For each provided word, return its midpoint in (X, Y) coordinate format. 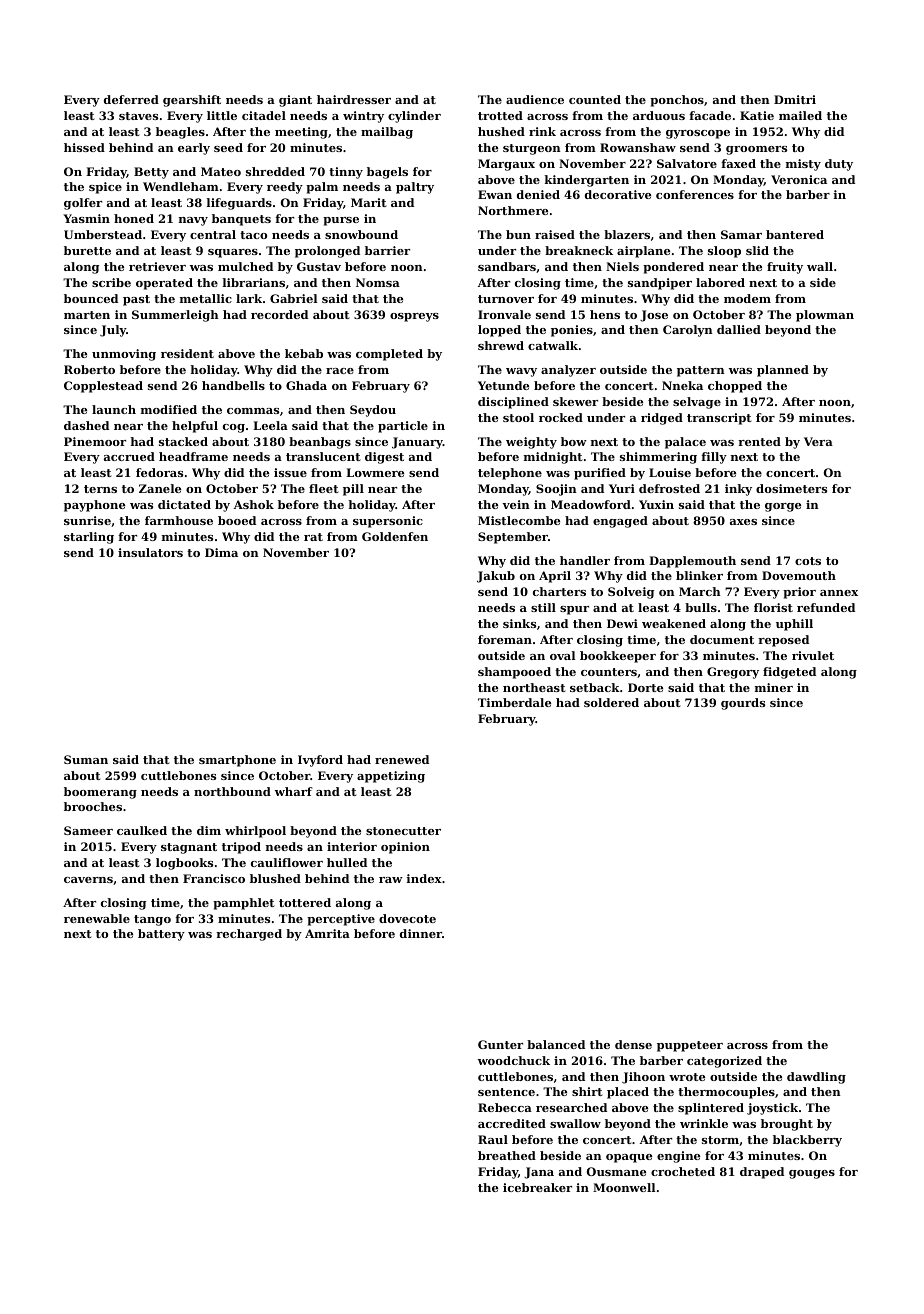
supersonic (388, 522)
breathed (507, 1155)
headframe (193, 456)
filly (714, 458)
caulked (142, 830)
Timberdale (514, 702)
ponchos (677, 101)
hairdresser (354, 99)
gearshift (192, 101)
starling (89, 538)
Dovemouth (799, 575)
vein (516, 504)
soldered (611, 702)
